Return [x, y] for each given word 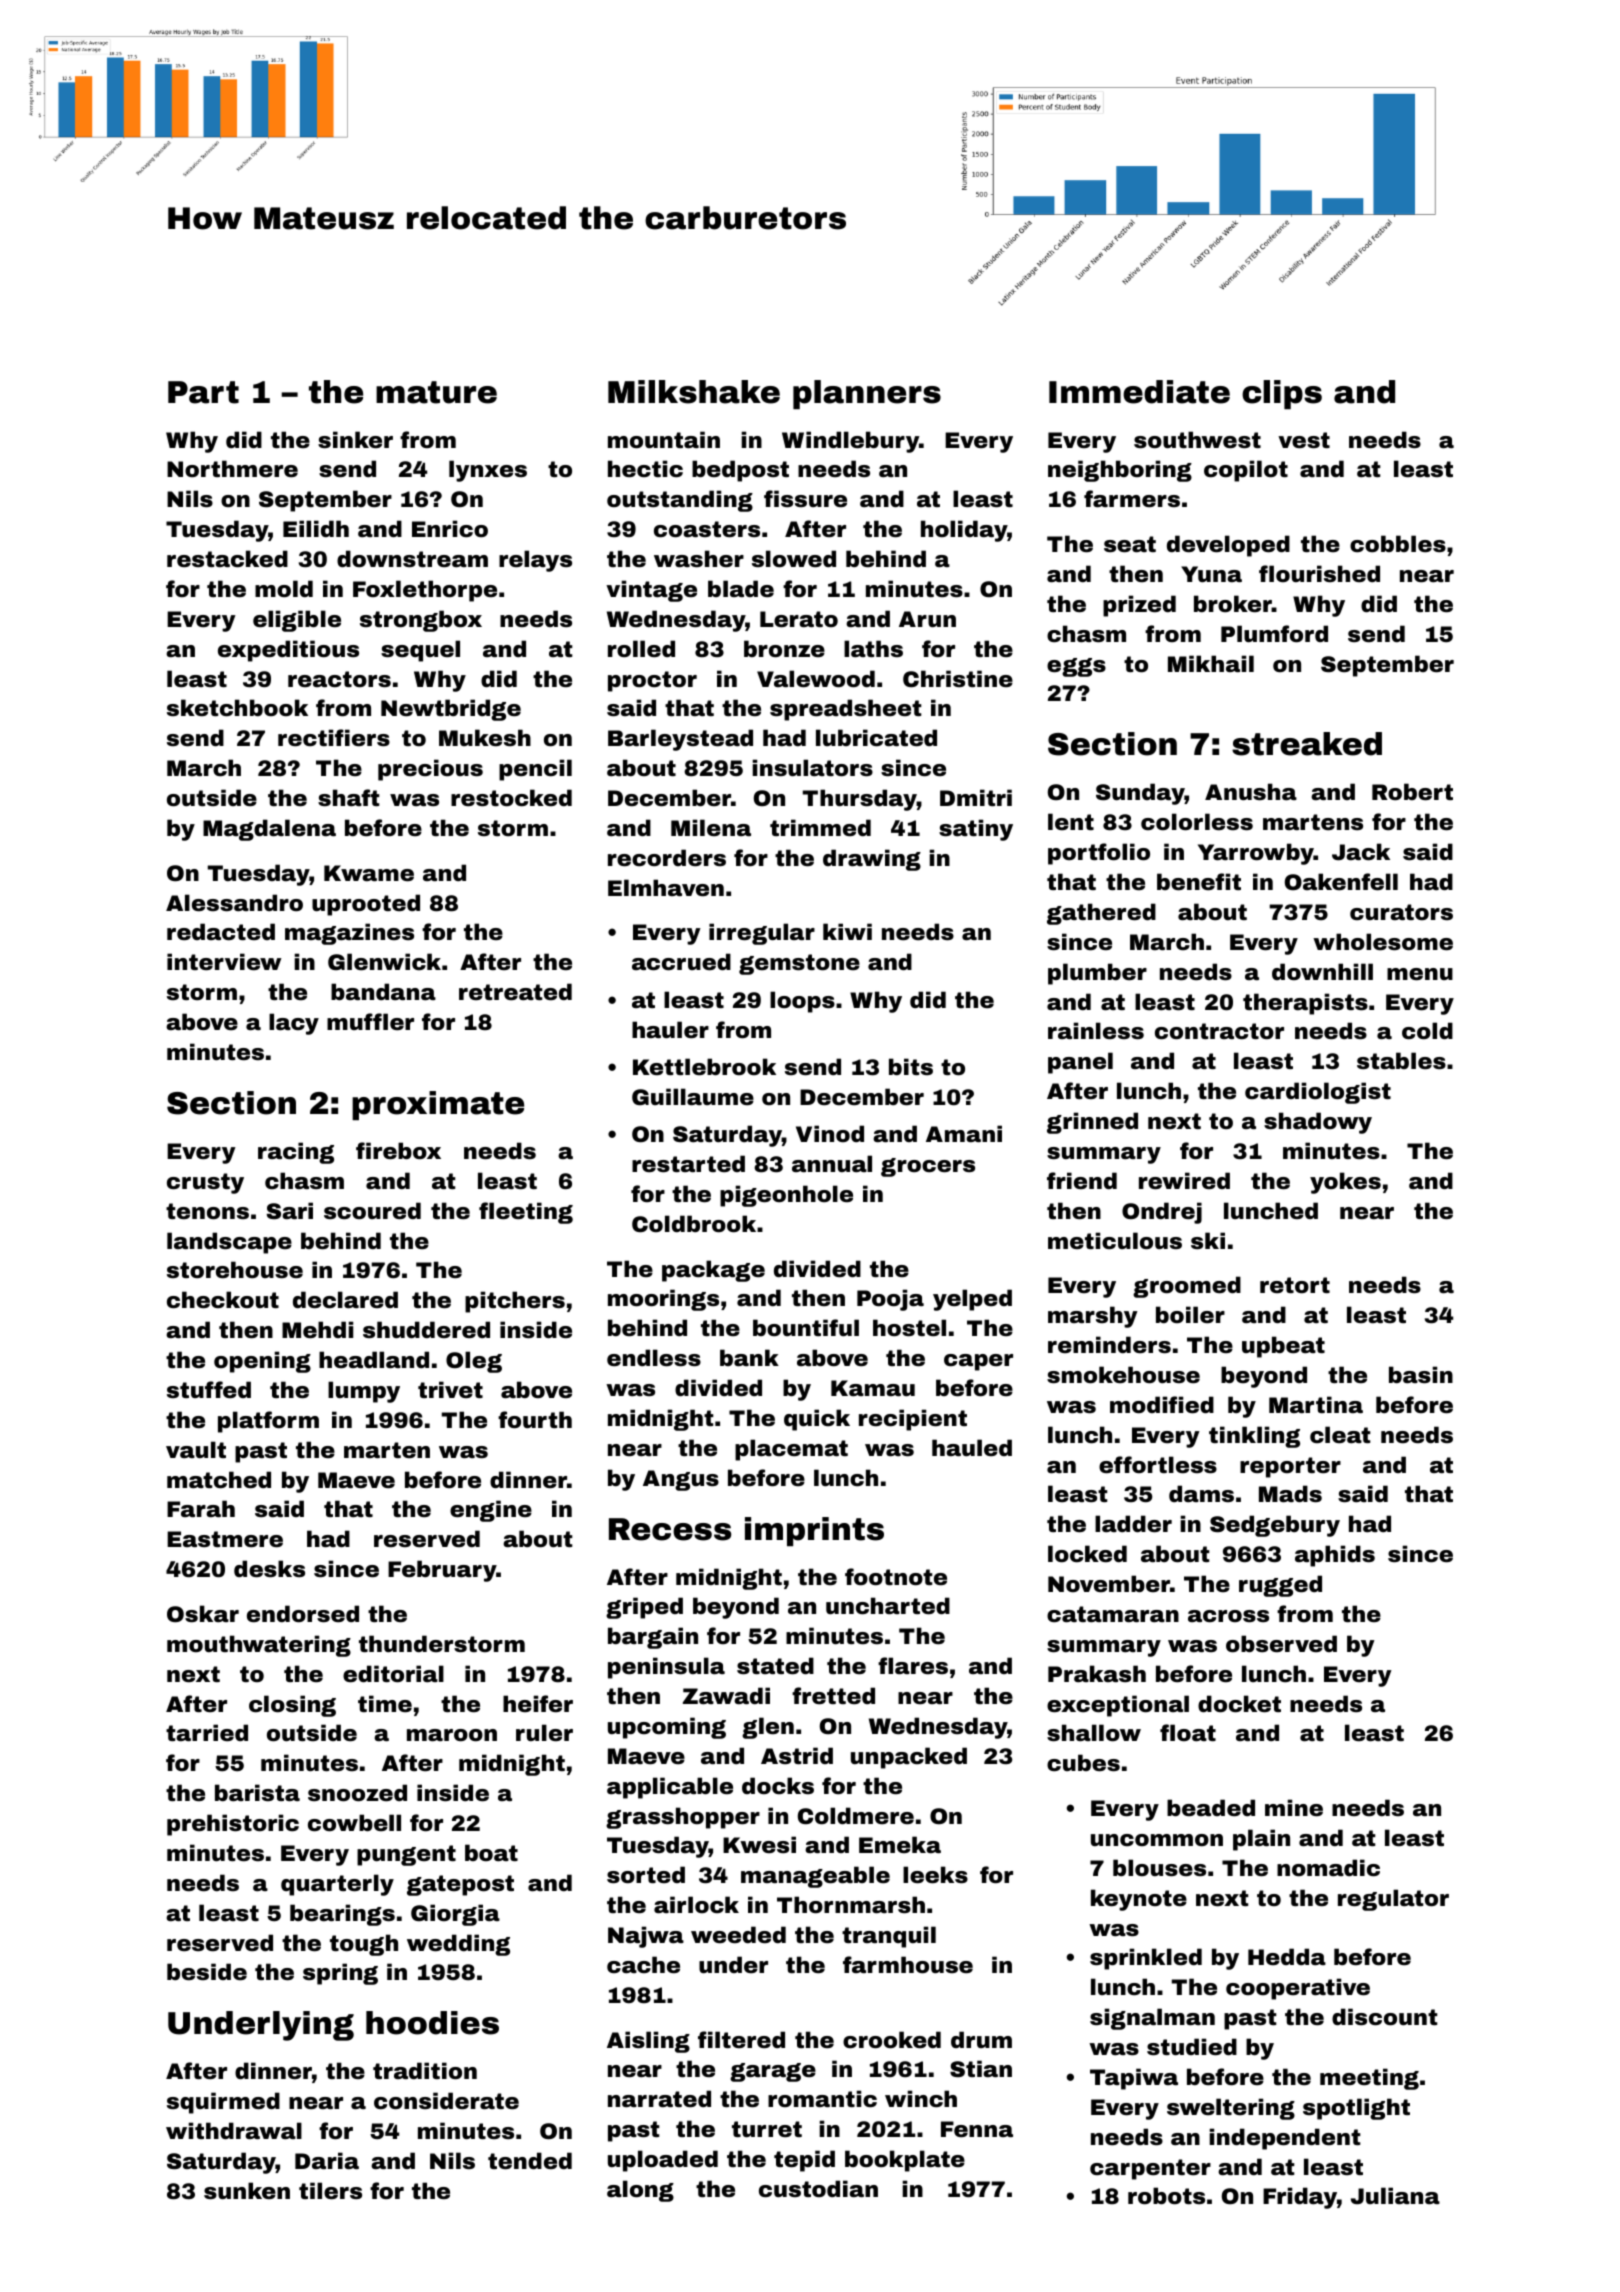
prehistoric [233, 1825]
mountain [664, 440]
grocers [928, 1167]
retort [1295, 1285]
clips [1282, 394]
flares [913, 1665]
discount [1385, 2017]
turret [767, 2129]
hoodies [432, 2023]
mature [436, 392]
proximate [438, 1105]
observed [1281, 1643]
